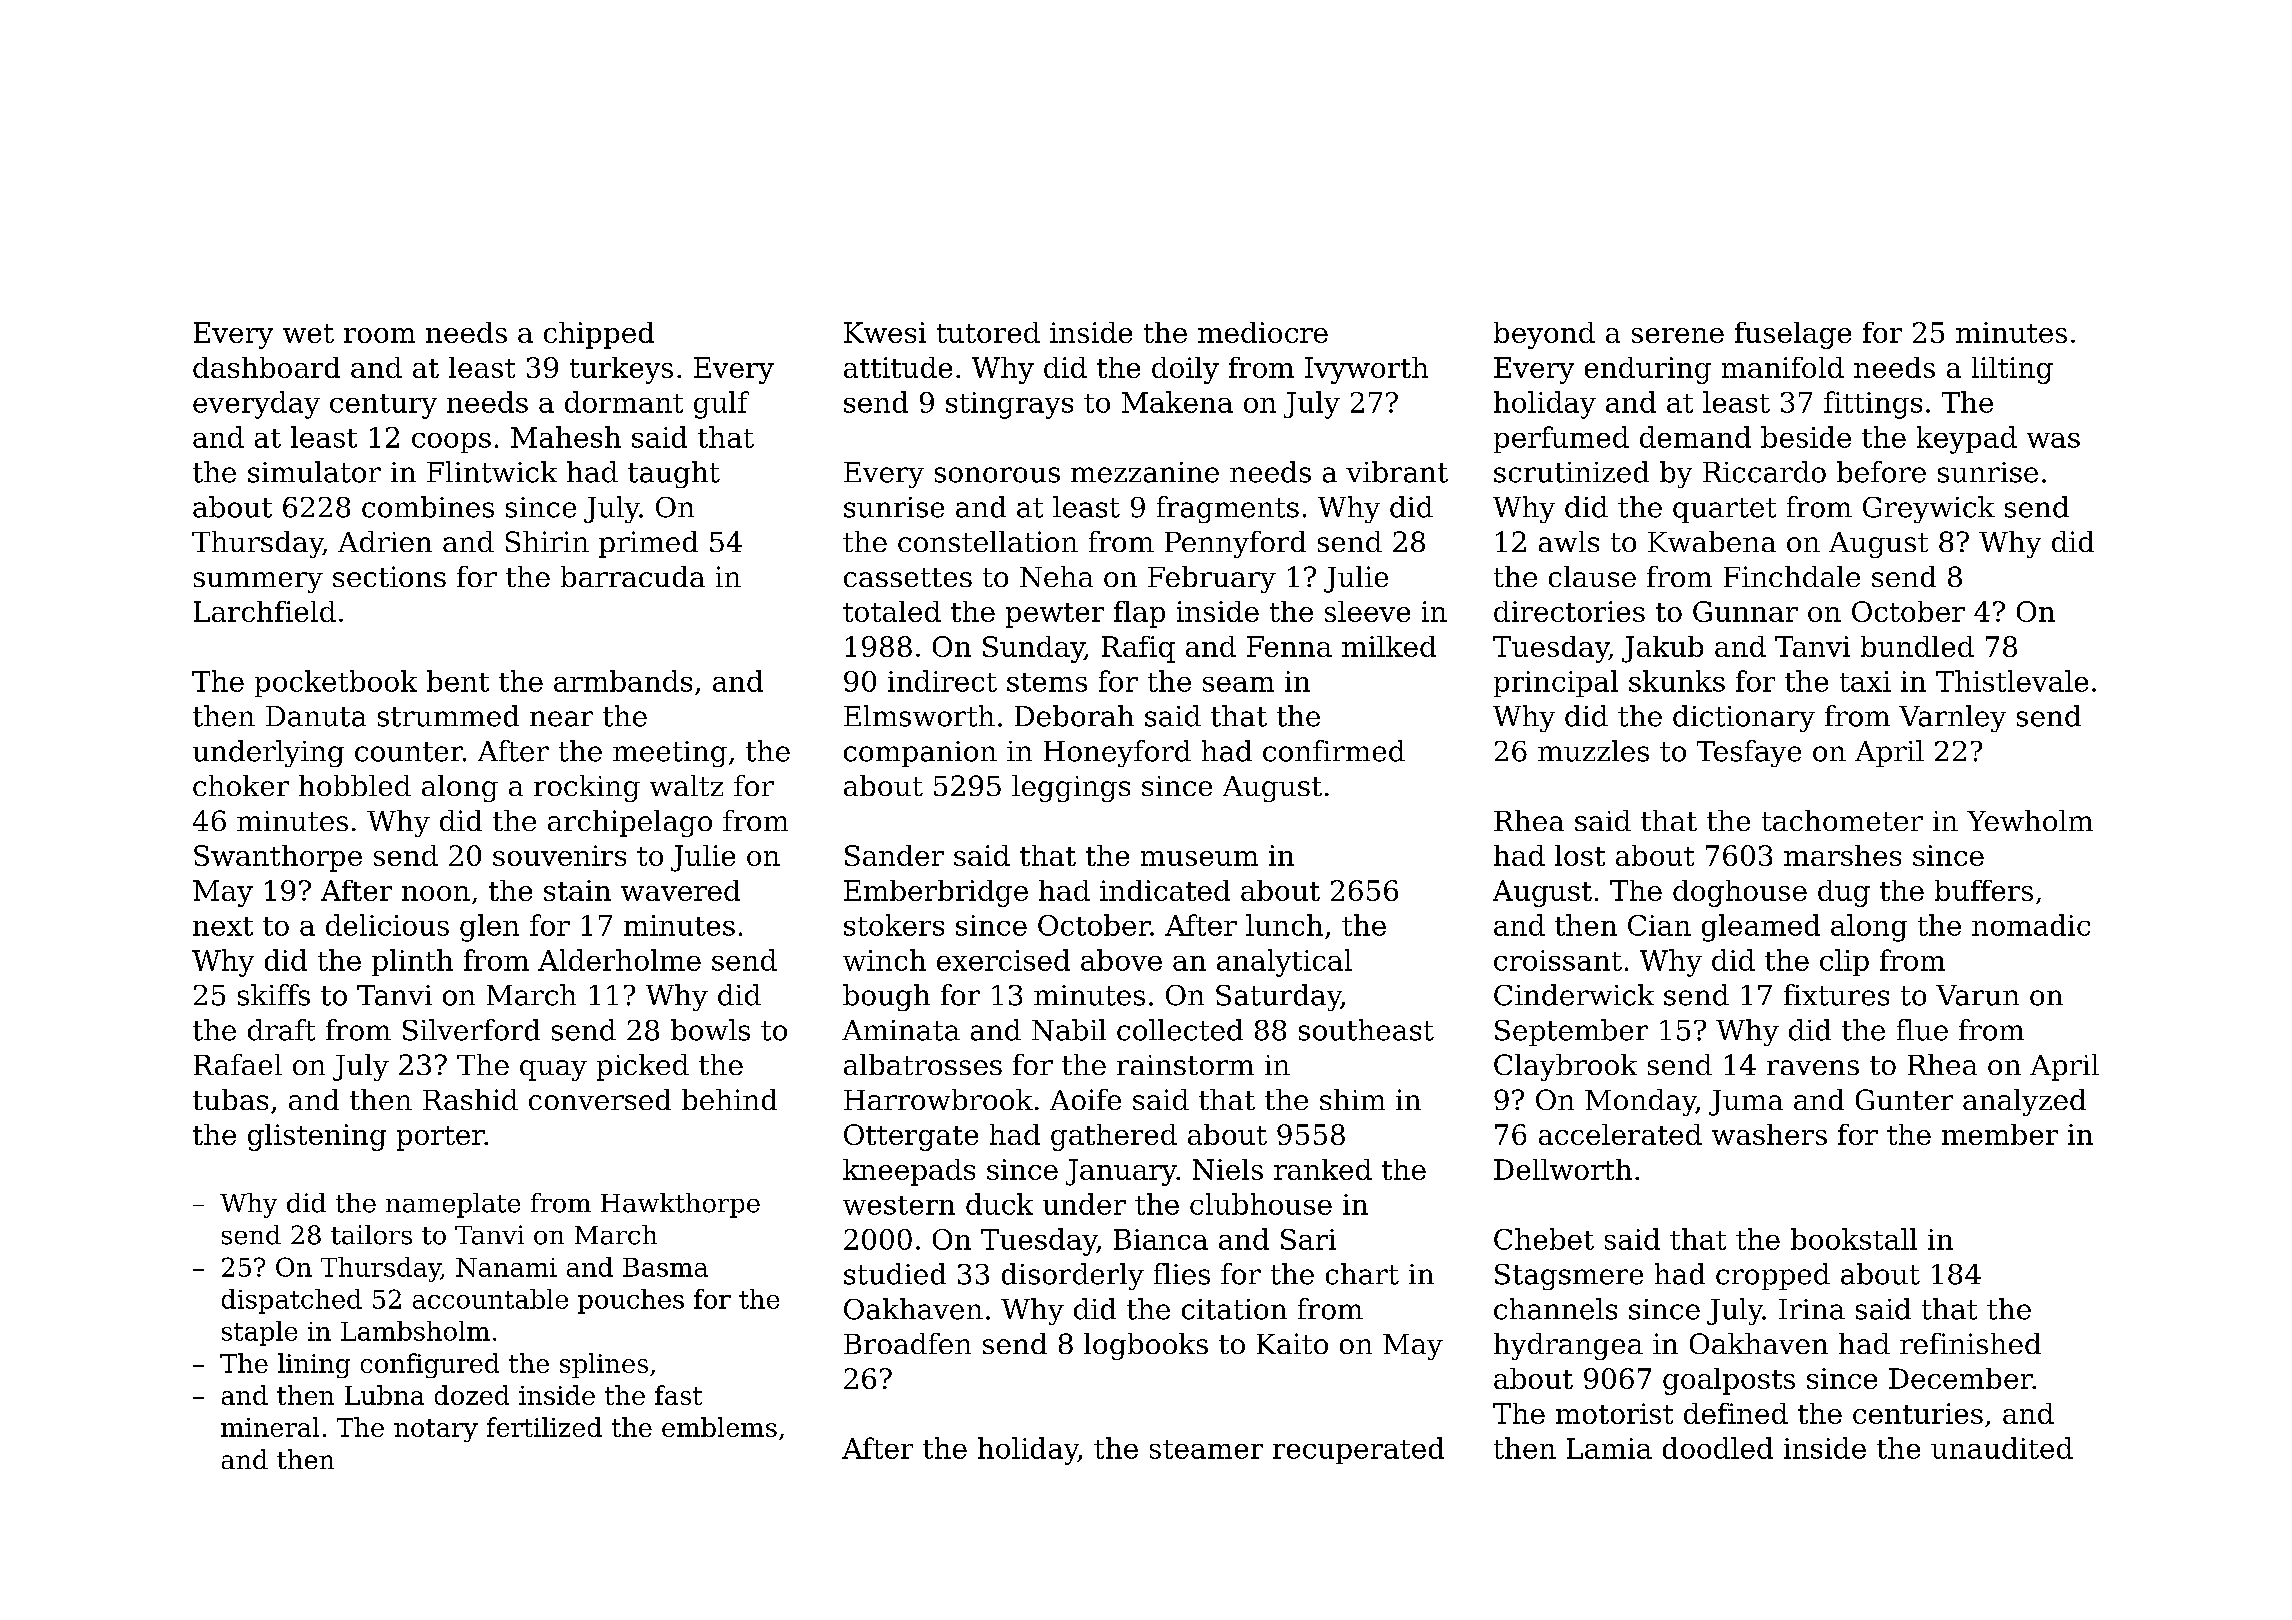 The width and height of the screenshot is (2292, 1620). Describe the element at coordinates (2012, 370) in the screenshot. I see `lilting` at that location.
